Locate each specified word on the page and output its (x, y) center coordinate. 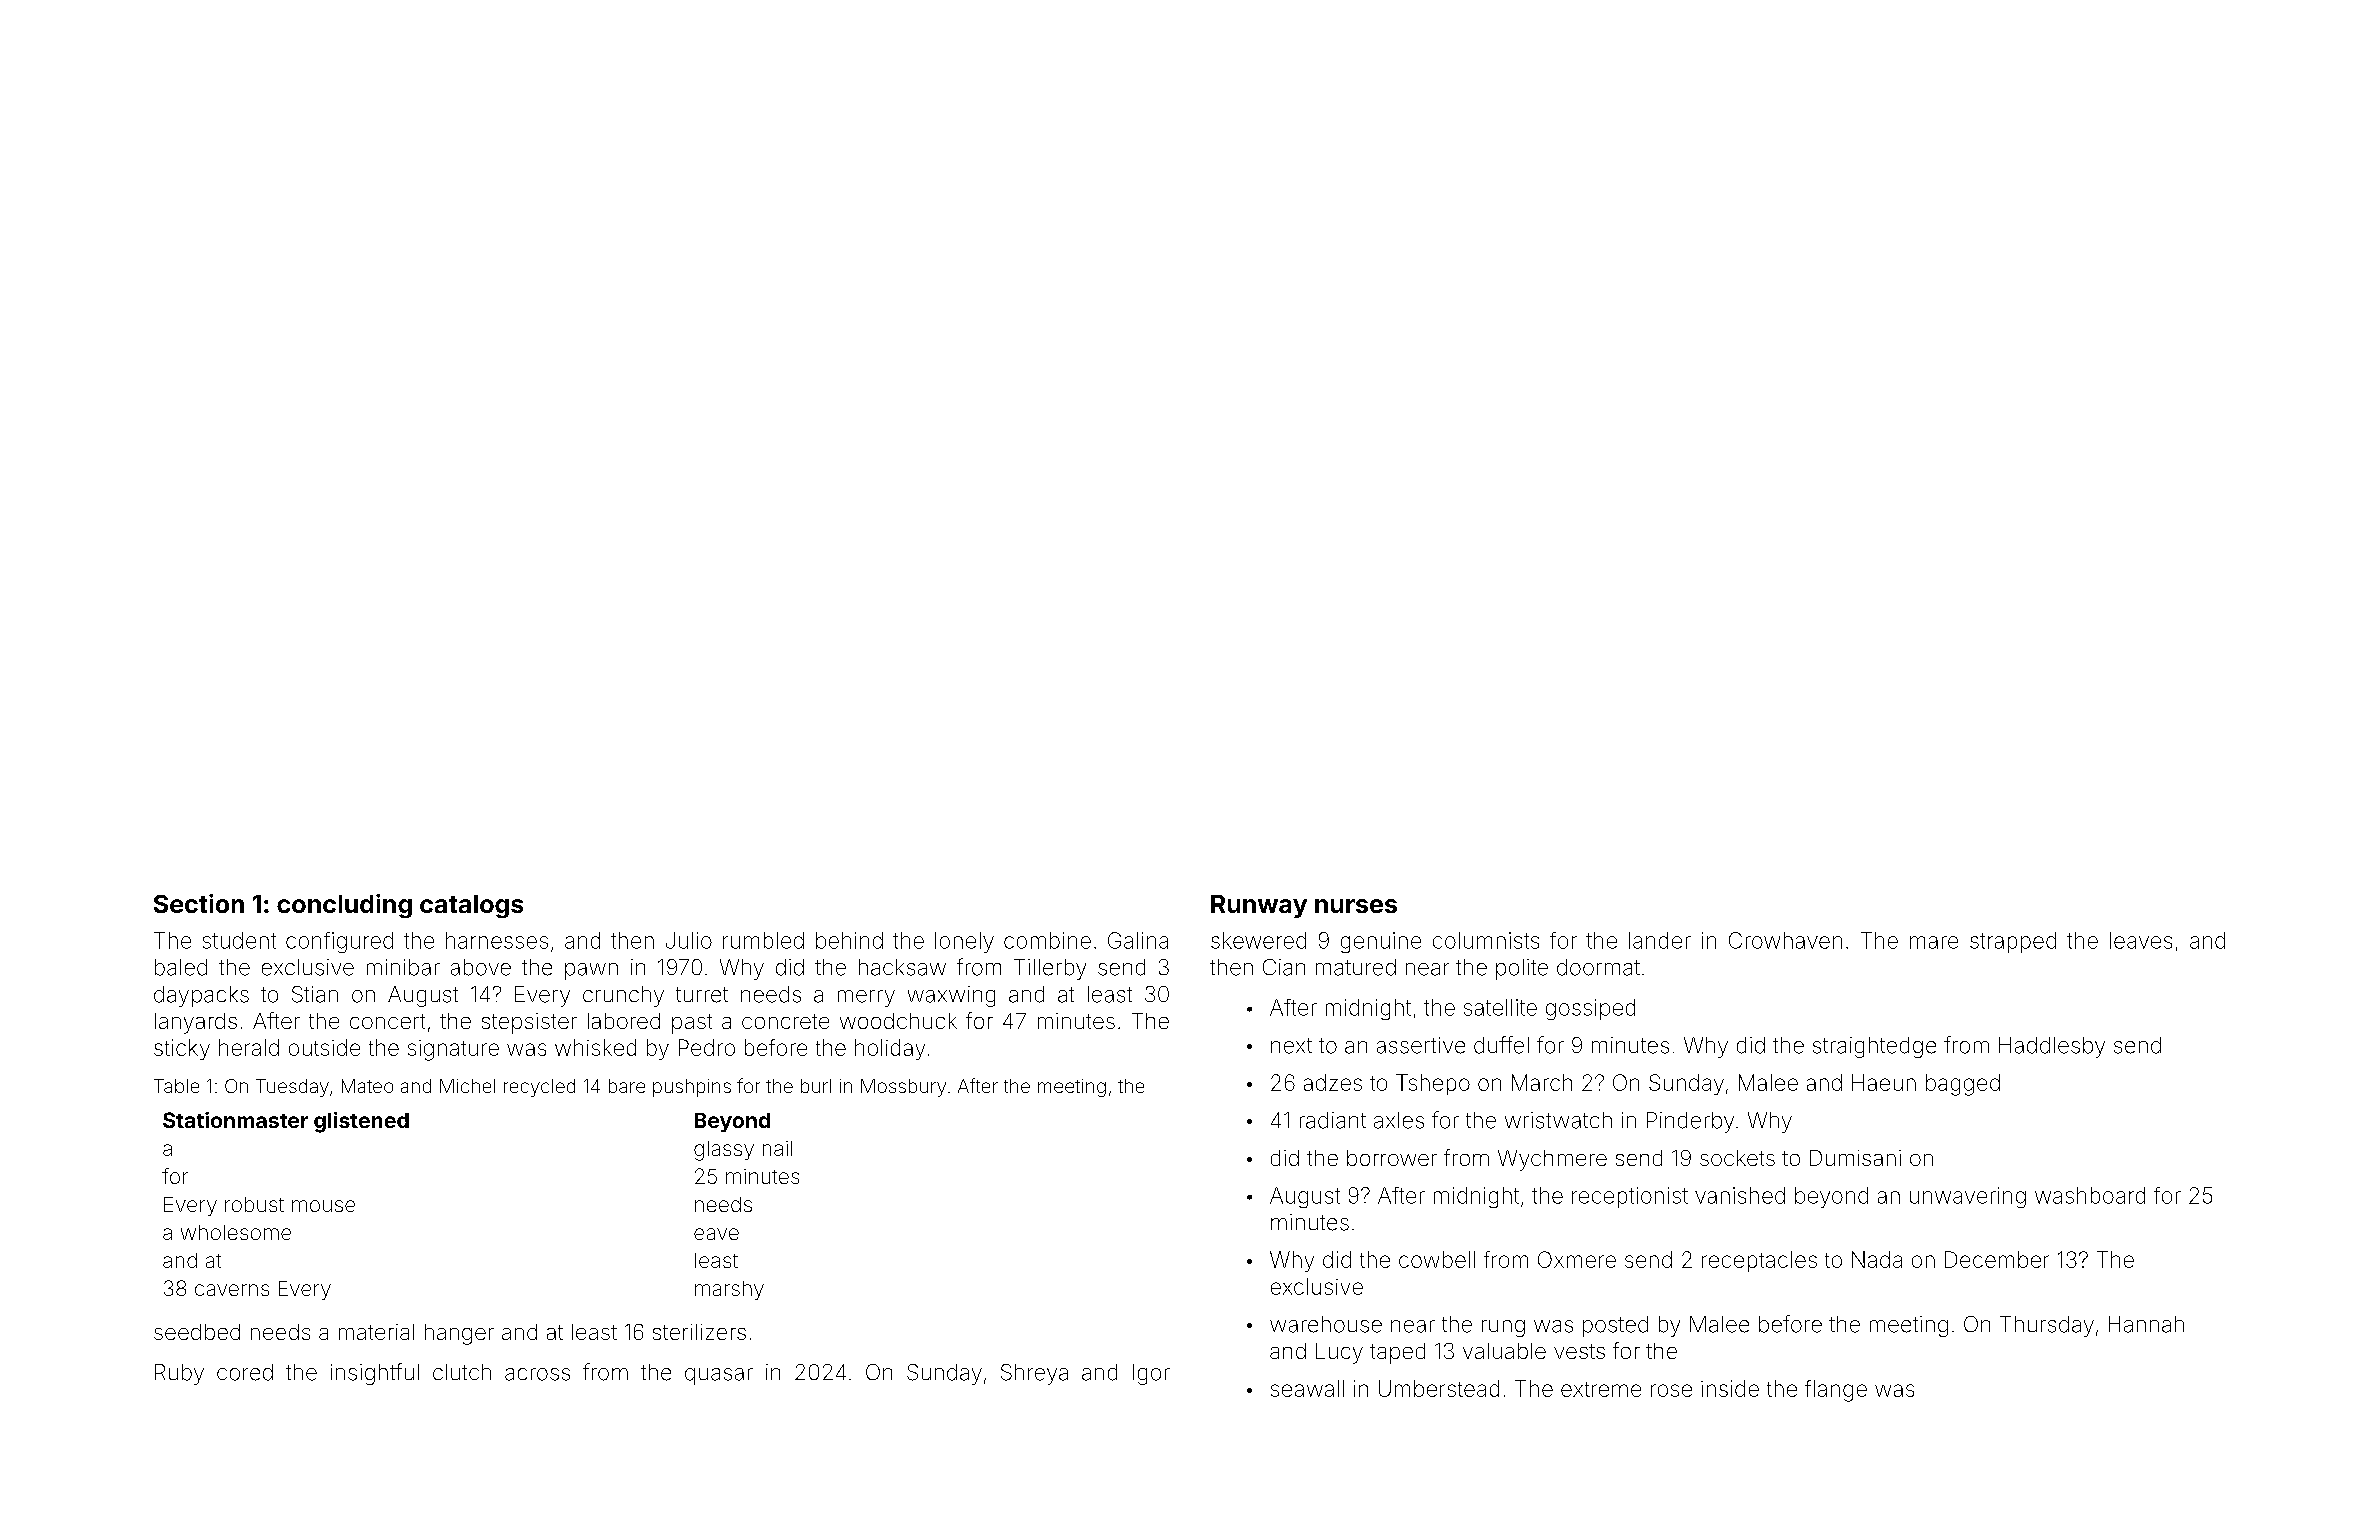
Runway (1259, 906)
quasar (719, 1376)
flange (1836, 1391)
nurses (1356, 906)
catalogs (471, 906)
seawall (1307, 1388)
